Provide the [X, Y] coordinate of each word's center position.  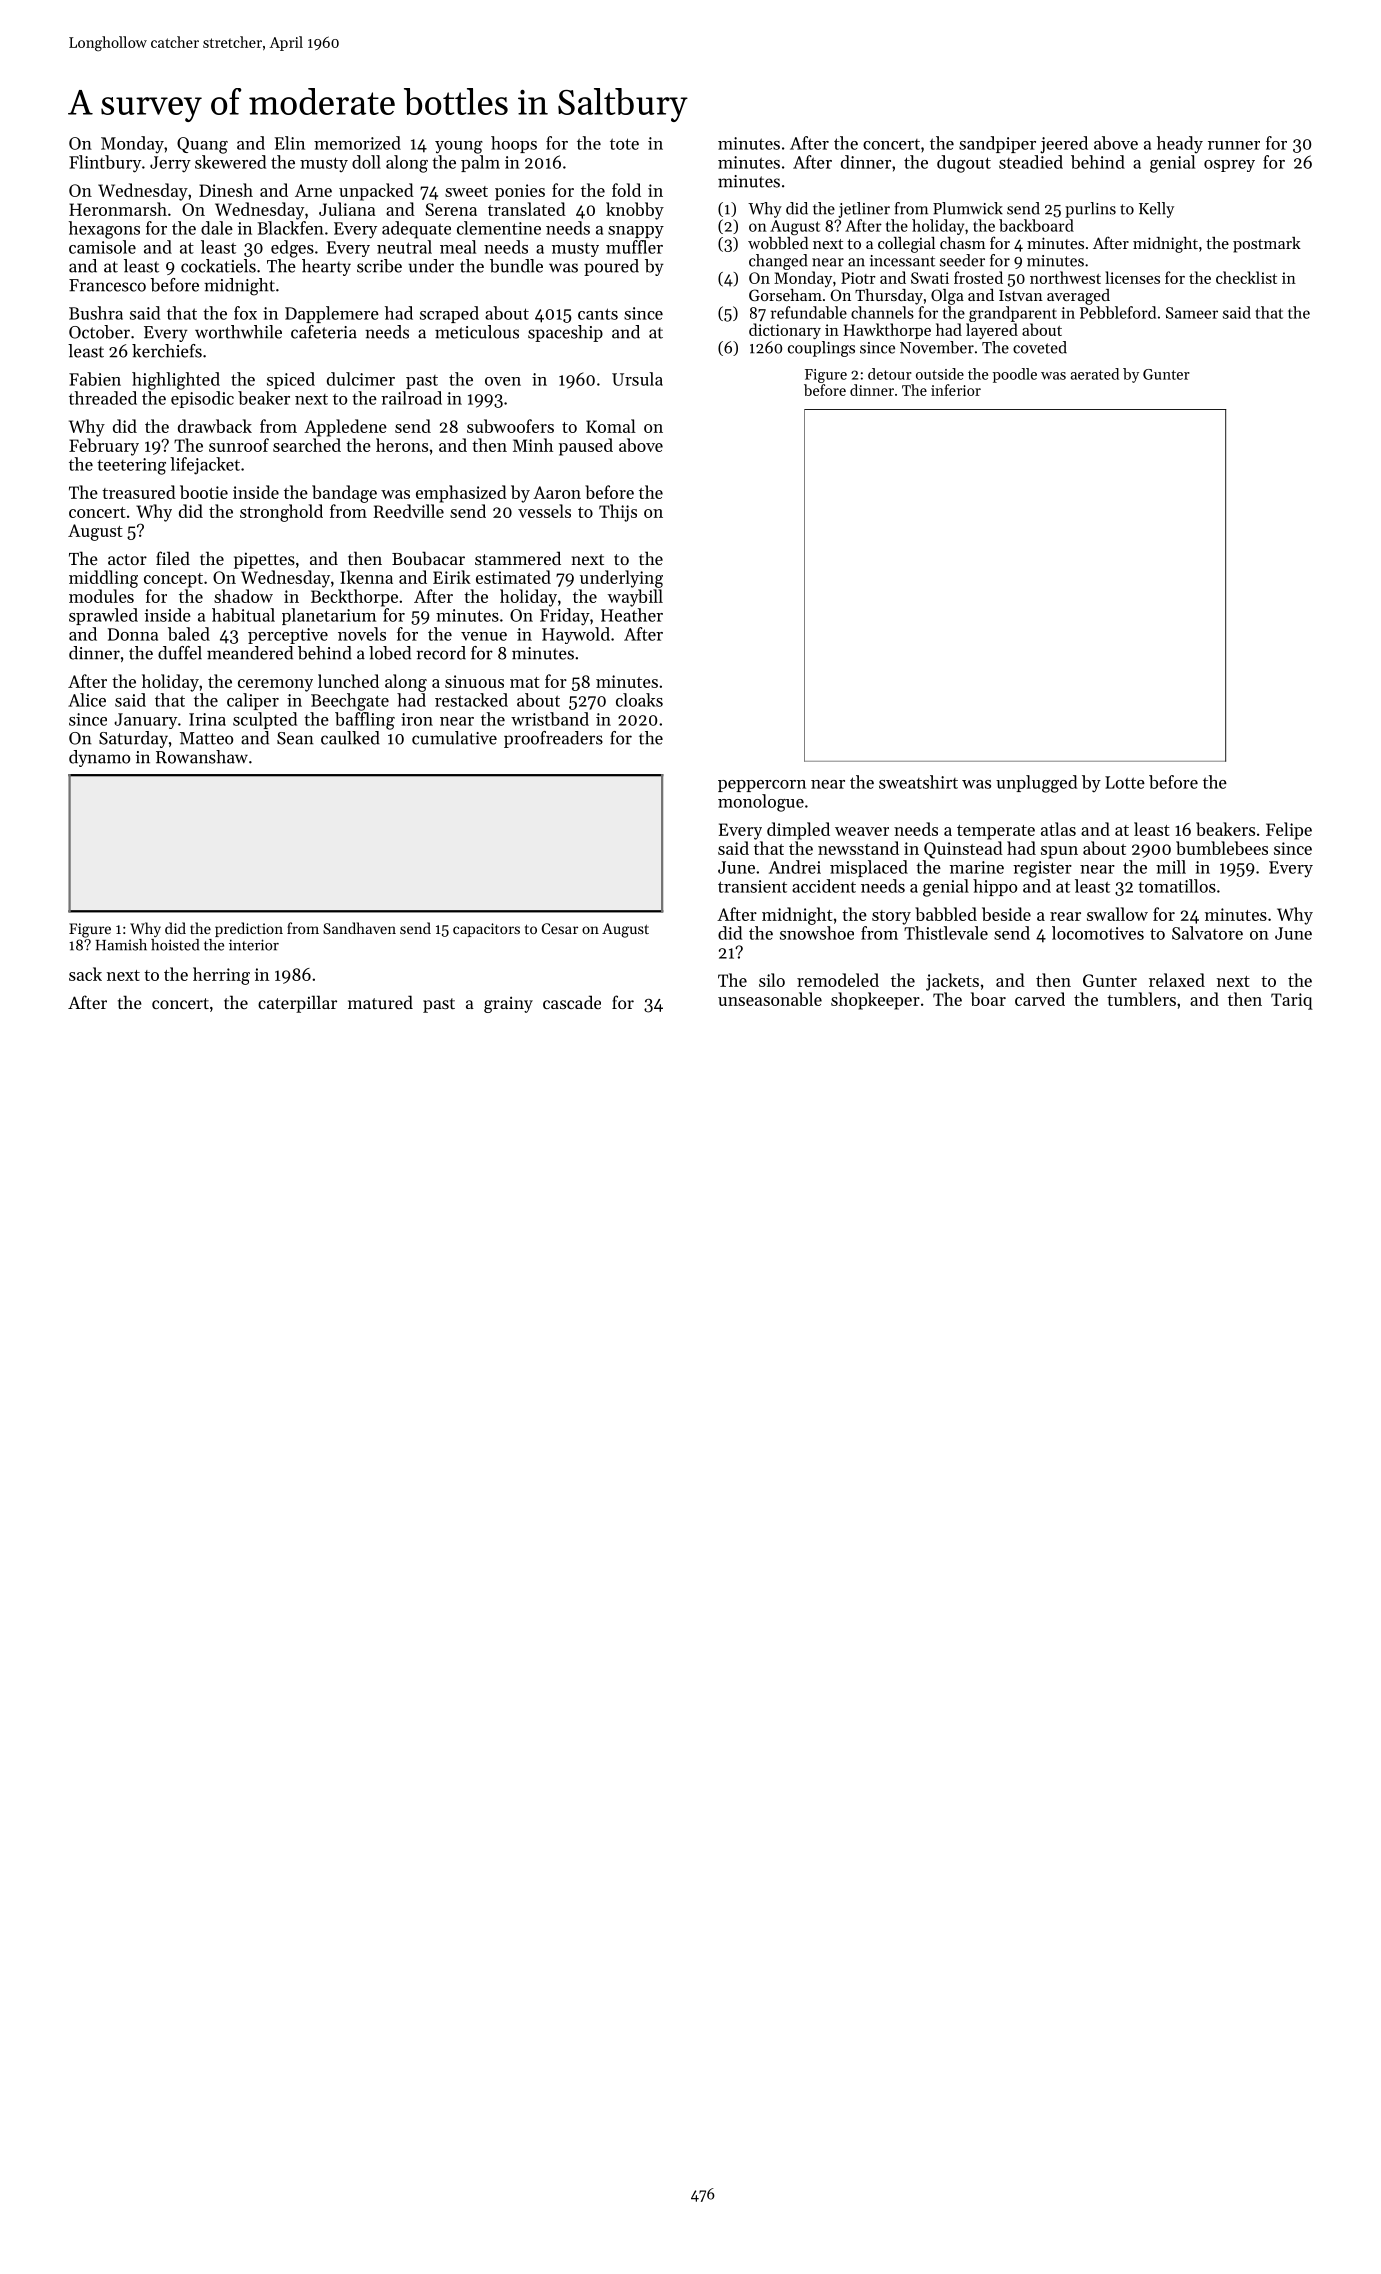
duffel [180, 653]
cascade [572, 1002]
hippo [995, 887]
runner [1234, 145]
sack [85, 974]
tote [624, 144]
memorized [357, 143]
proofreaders [553, 739]
